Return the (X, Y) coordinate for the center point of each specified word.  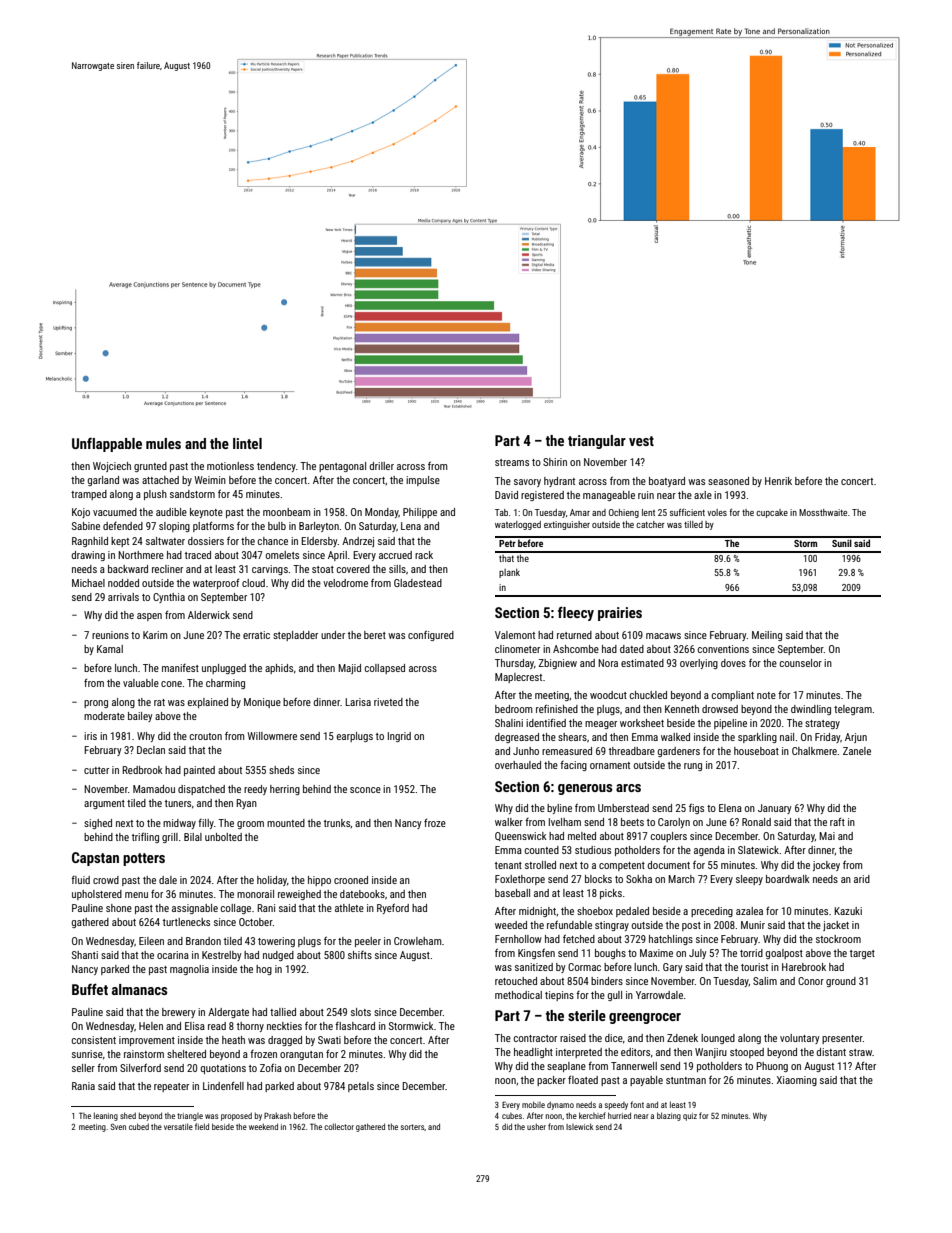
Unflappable (107, 444)
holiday (272, 881)
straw (860, 1052)
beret (375, 635)
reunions (110, 635)
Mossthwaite (823, 512)
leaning (106, 1116)
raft (837, 821)
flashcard (355, 1026)
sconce (365, 790)
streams (512, 462)
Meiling (767, 636)
